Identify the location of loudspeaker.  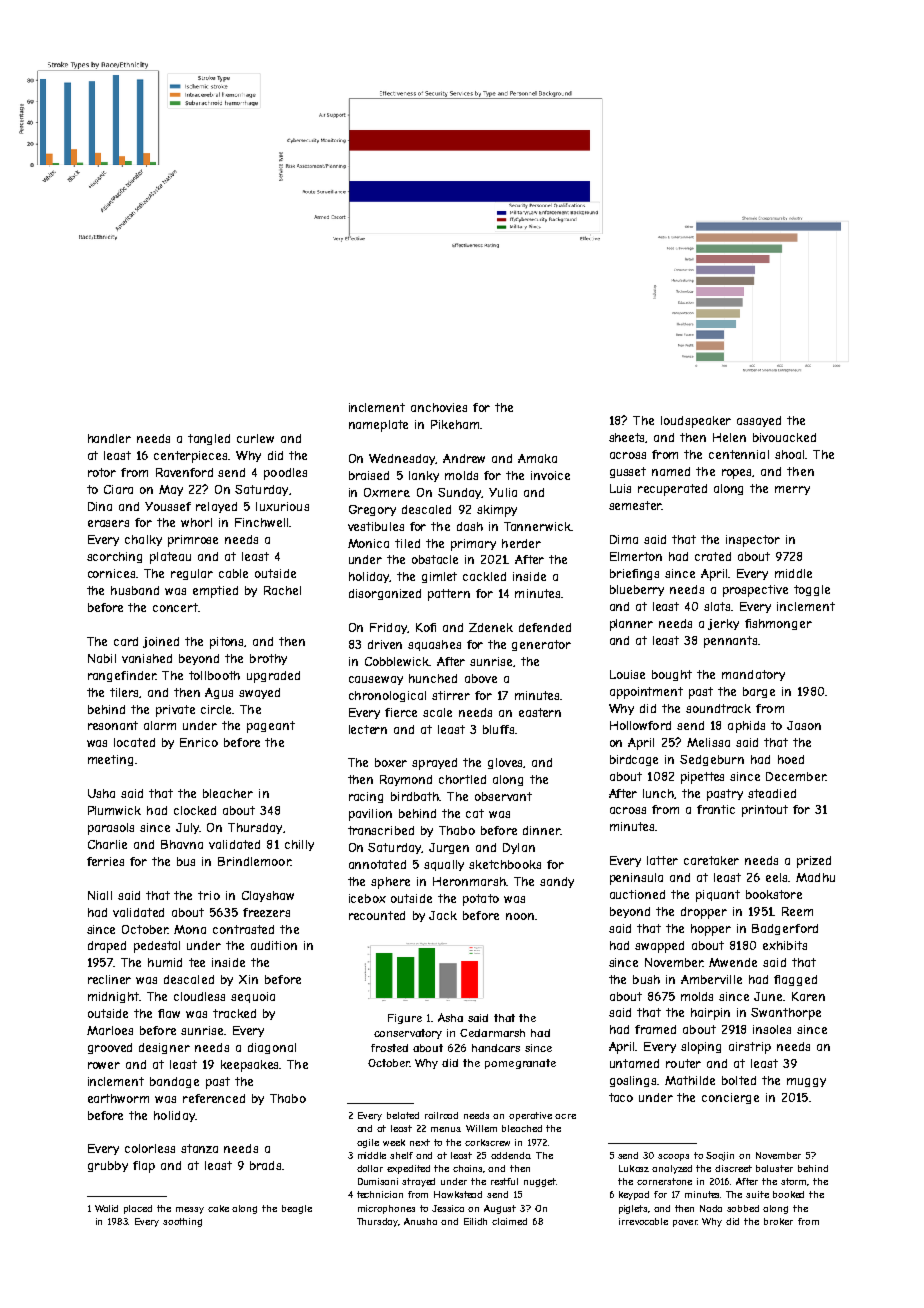
(696, 422).
